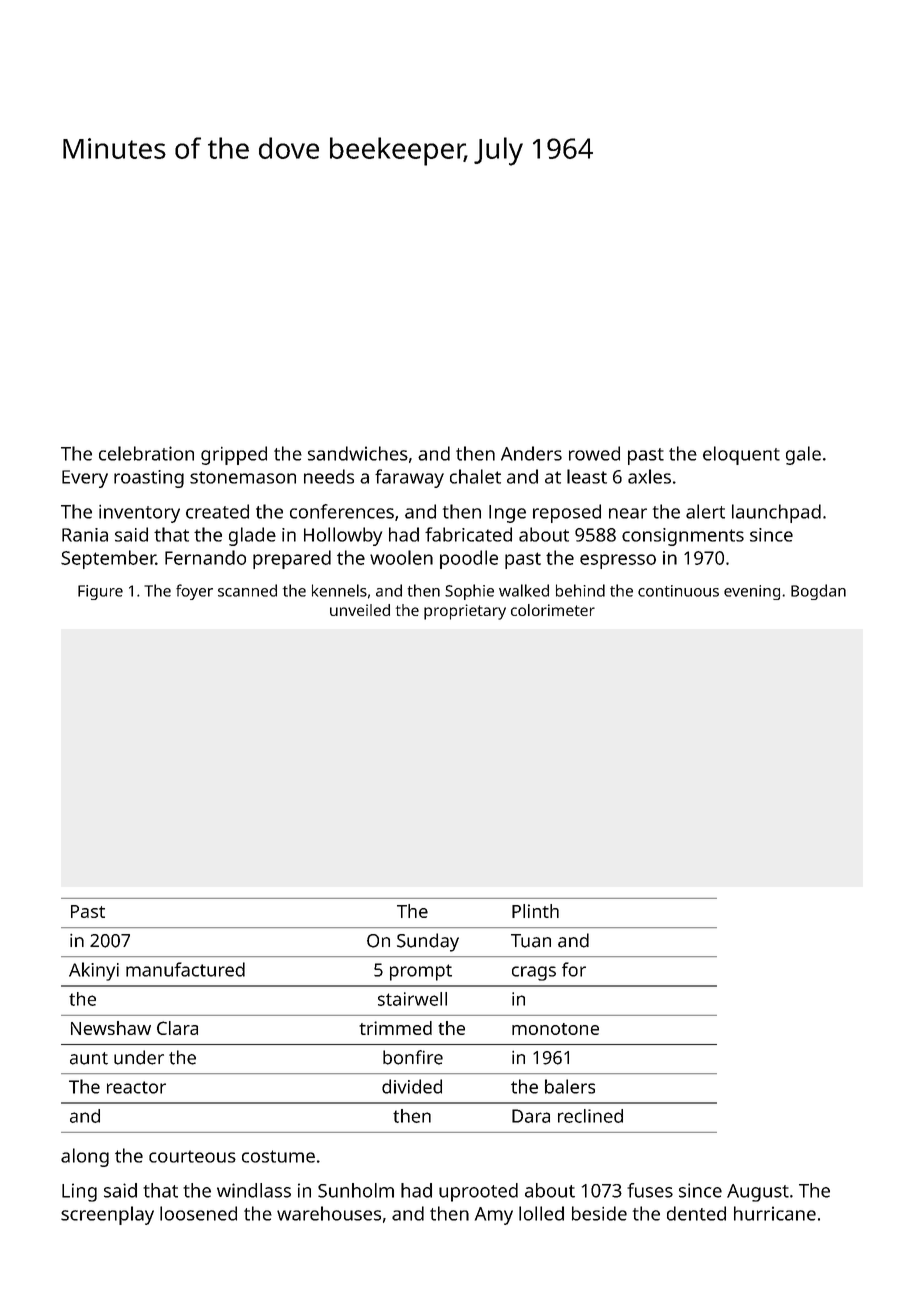 The image size is (924, 1314). I want to click on Amy, so click(494, 1216).
